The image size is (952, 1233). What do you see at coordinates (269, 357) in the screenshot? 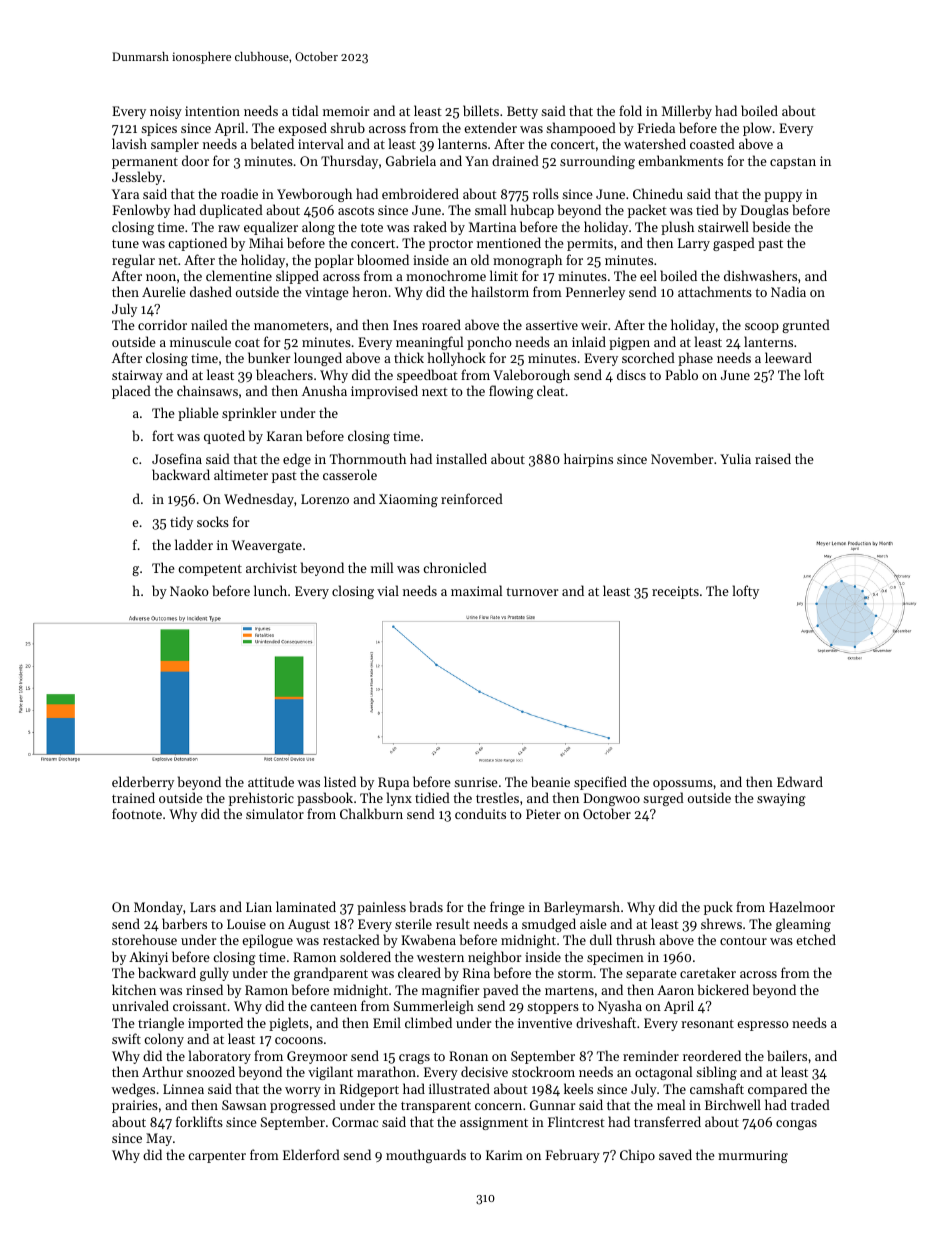
I see `bunker` at bounding box center [269, 357].
